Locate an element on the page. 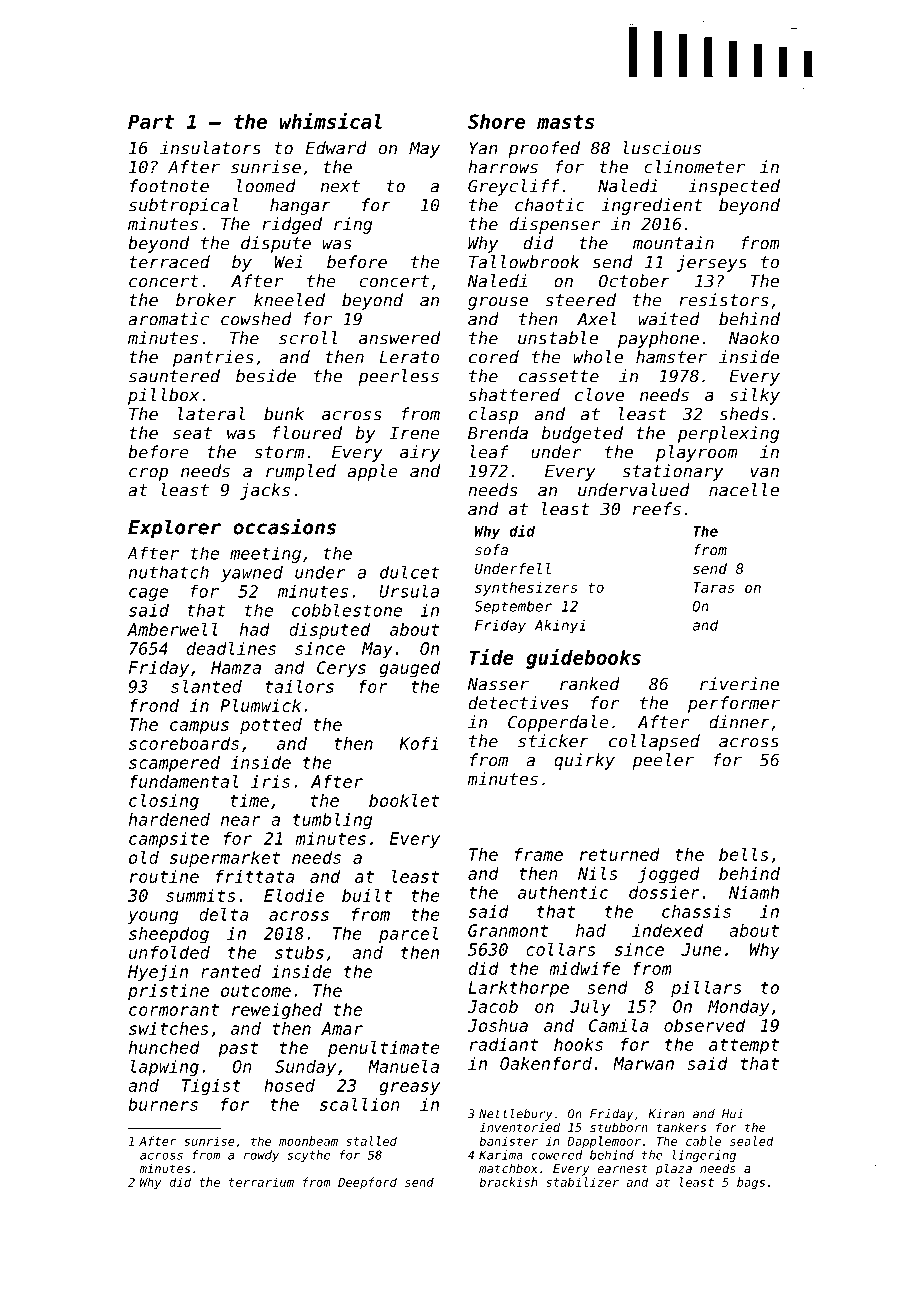  pillars is located at coordinates (706, 989).
